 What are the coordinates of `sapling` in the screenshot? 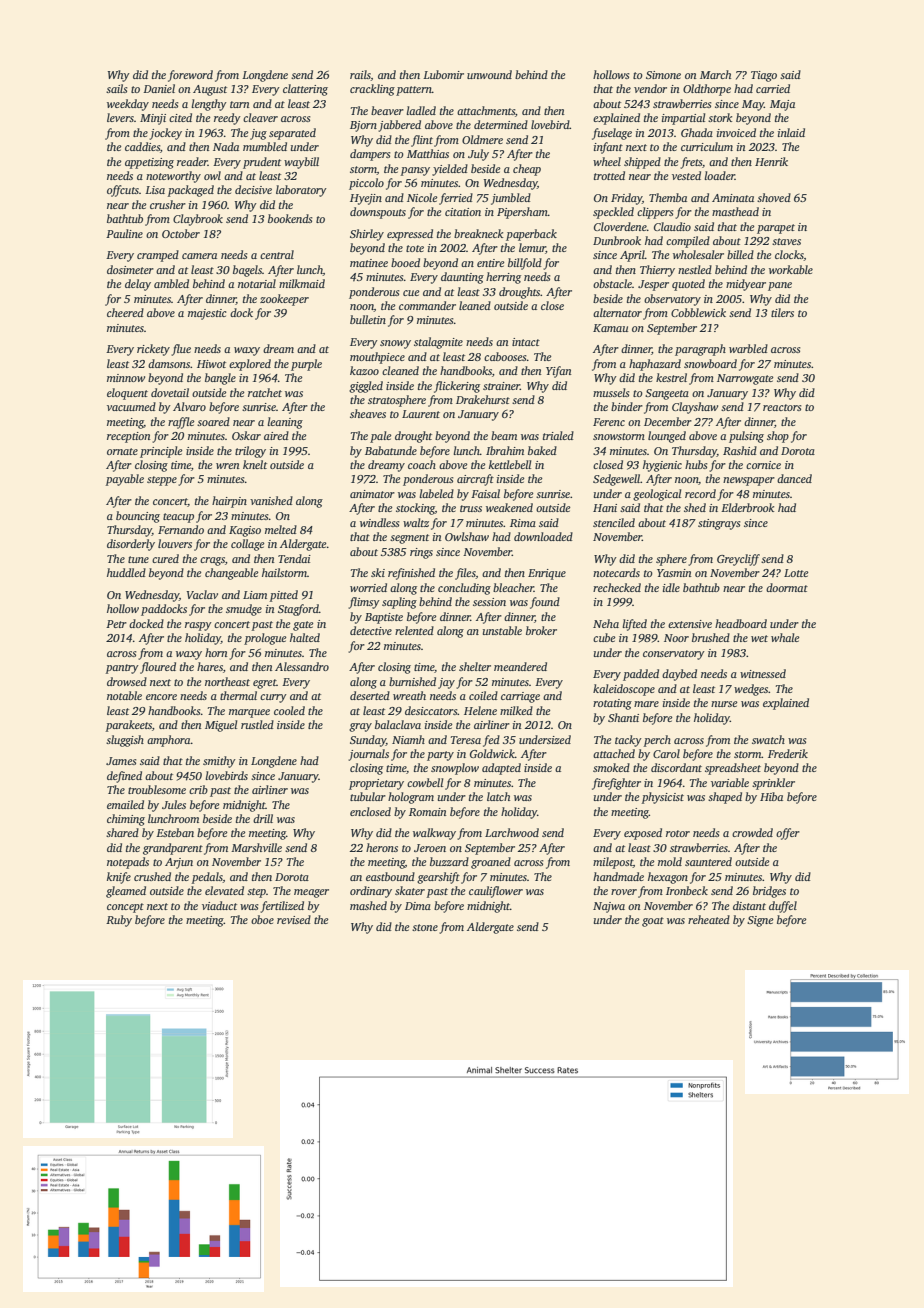 It's located at (399, 603).
